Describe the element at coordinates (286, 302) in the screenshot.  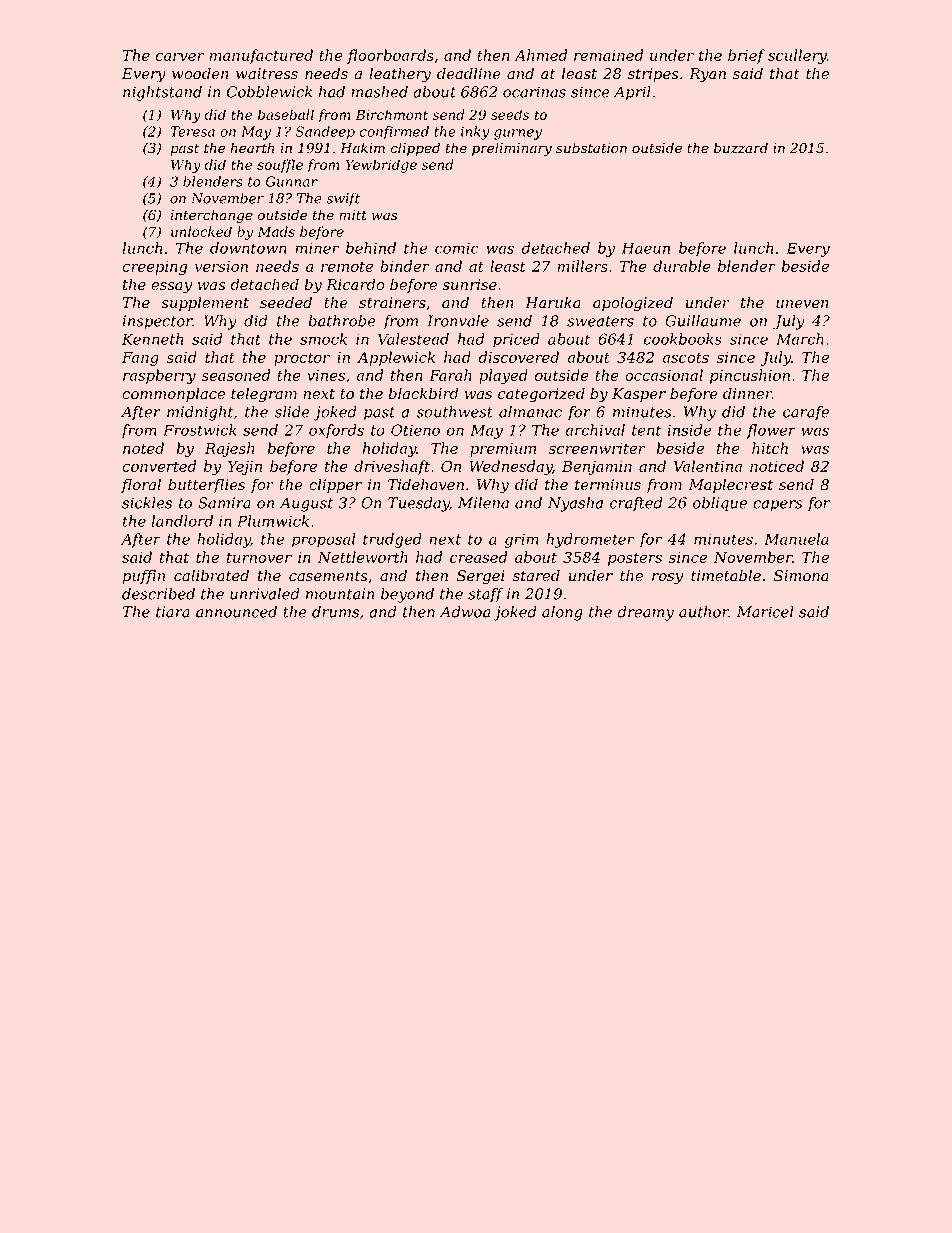
I see `seeded` at that location.
